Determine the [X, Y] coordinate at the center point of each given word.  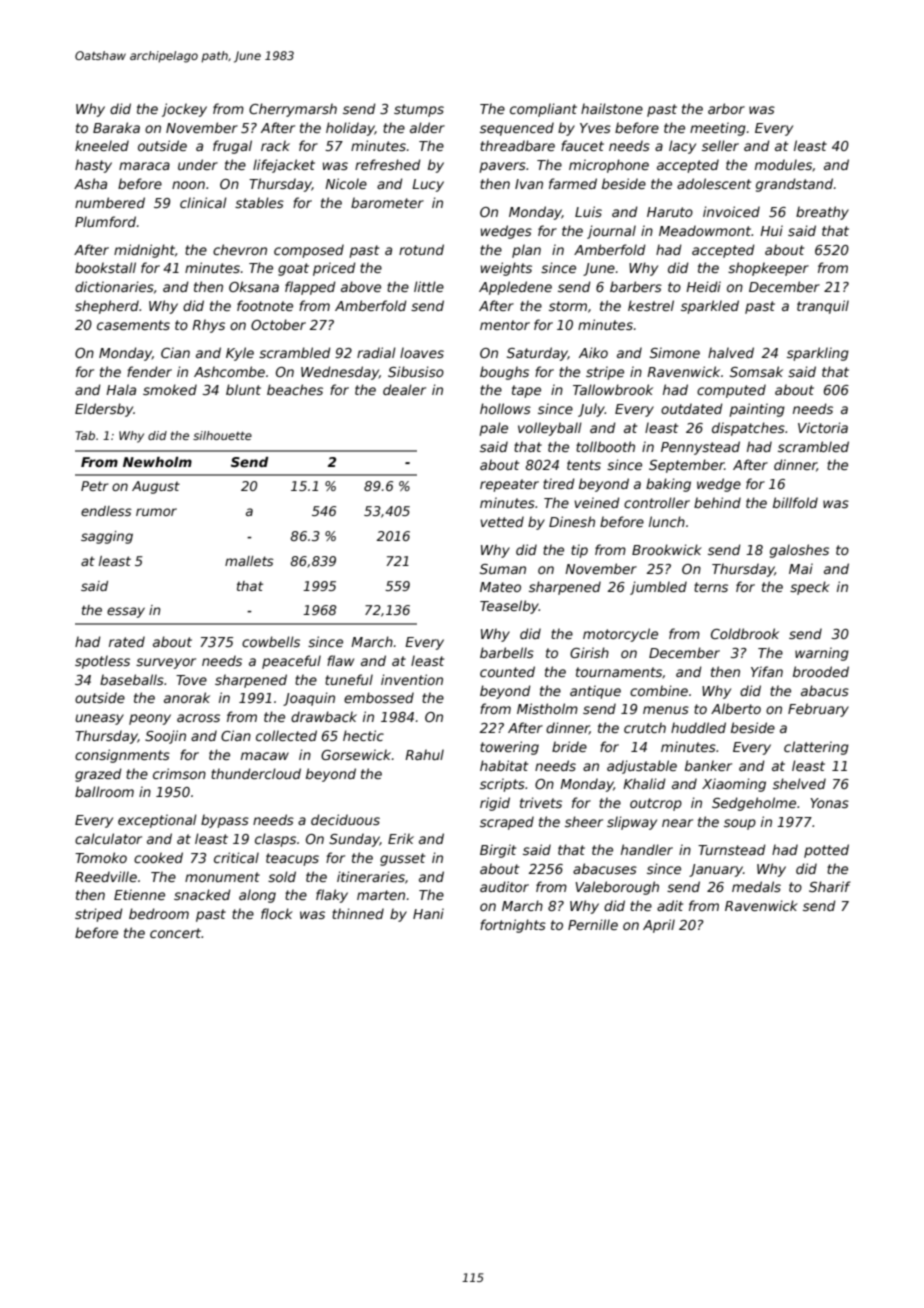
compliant [543, 110]
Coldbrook [745, 633]
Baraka [116, 127]
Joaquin [309, 699]
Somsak [756, 371]
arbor [726, 108]
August [156, 487]
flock [277, 913]
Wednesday [340, 373]
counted [507, 671]
